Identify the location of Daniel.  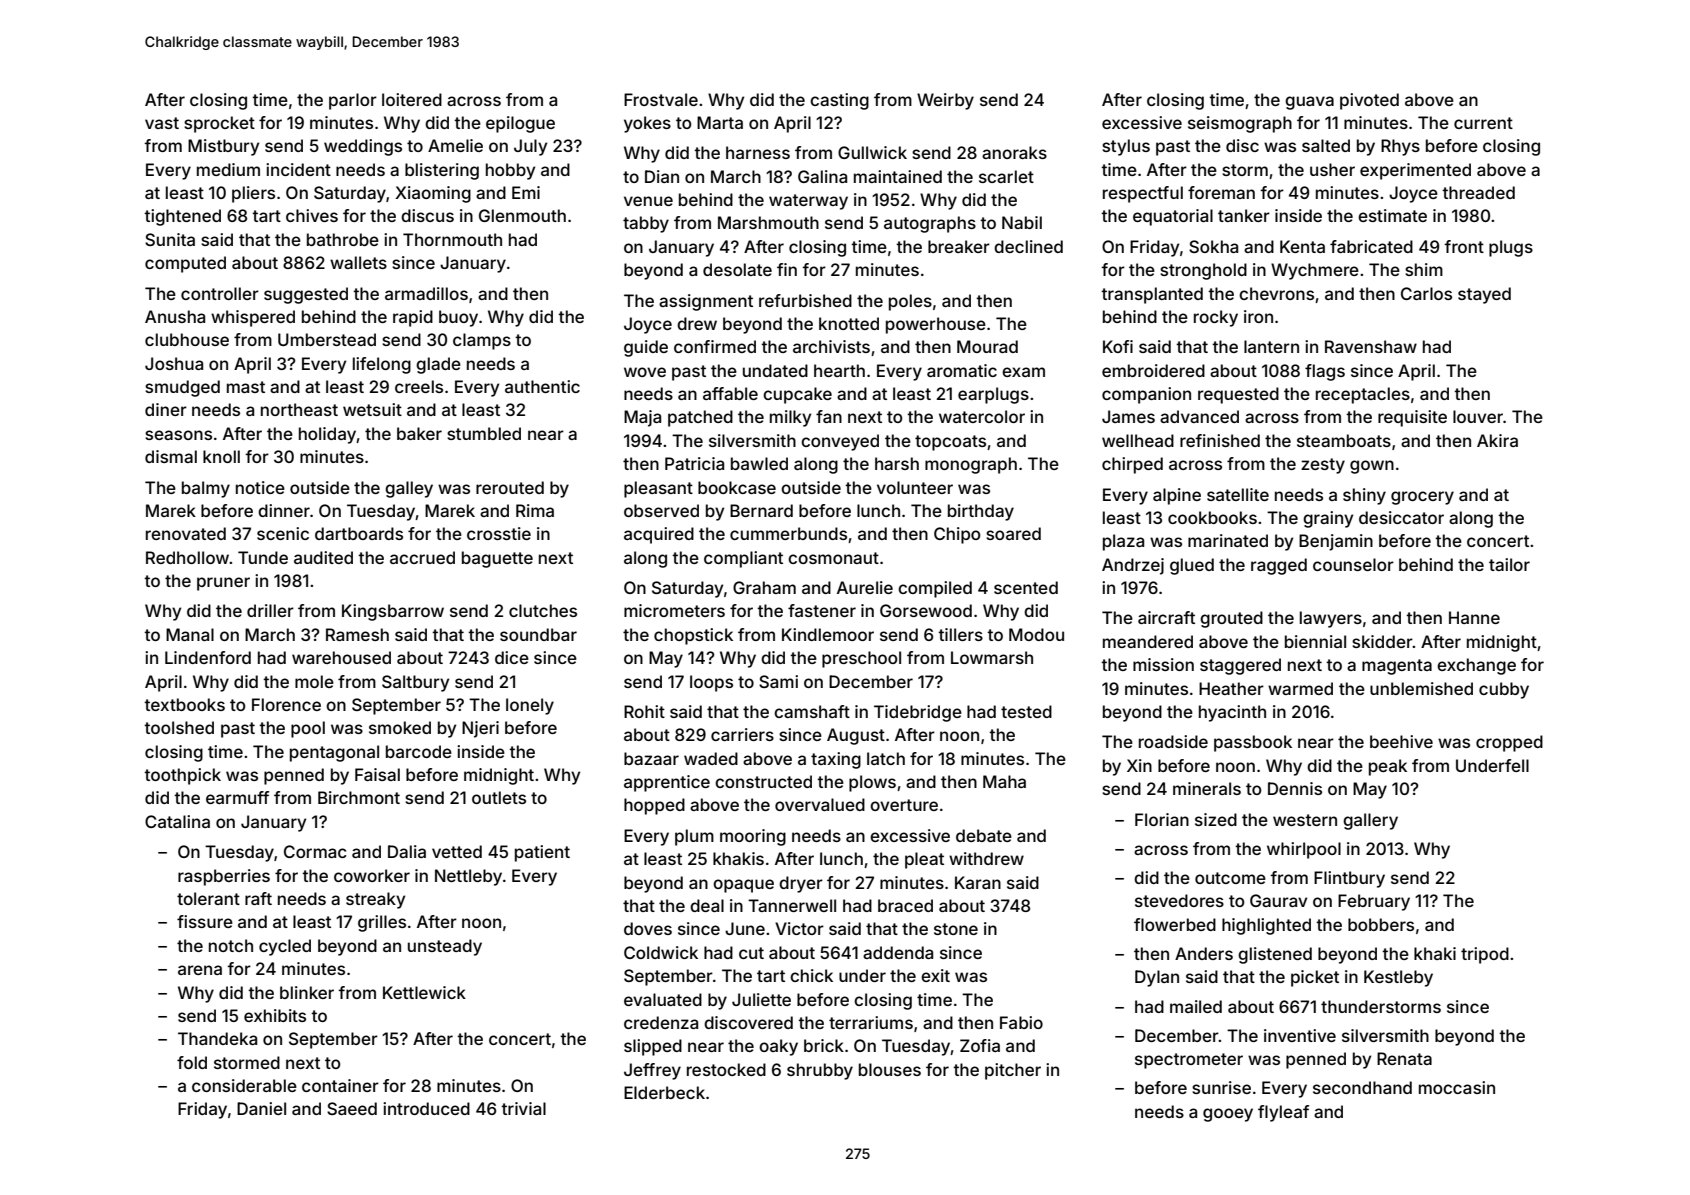
(261, 1108).
